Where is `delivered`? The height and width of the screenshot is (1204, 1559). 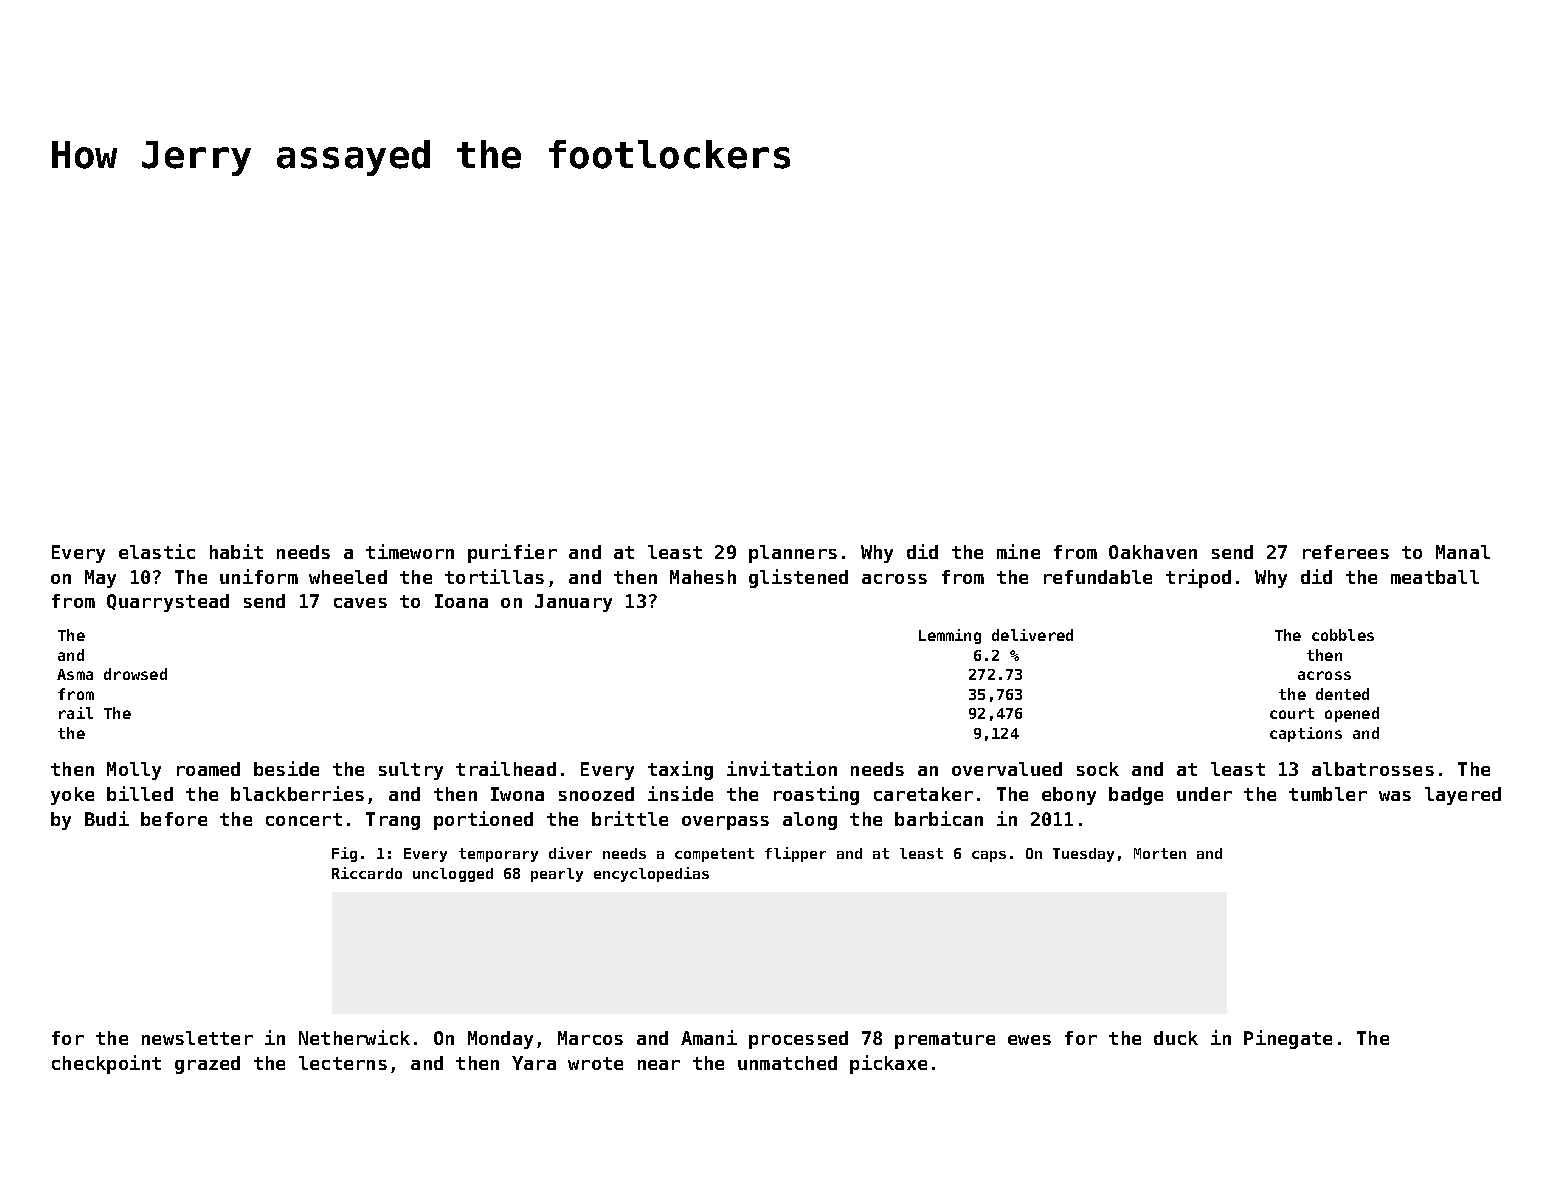
delivered is located at coordinates (1032, 635).
